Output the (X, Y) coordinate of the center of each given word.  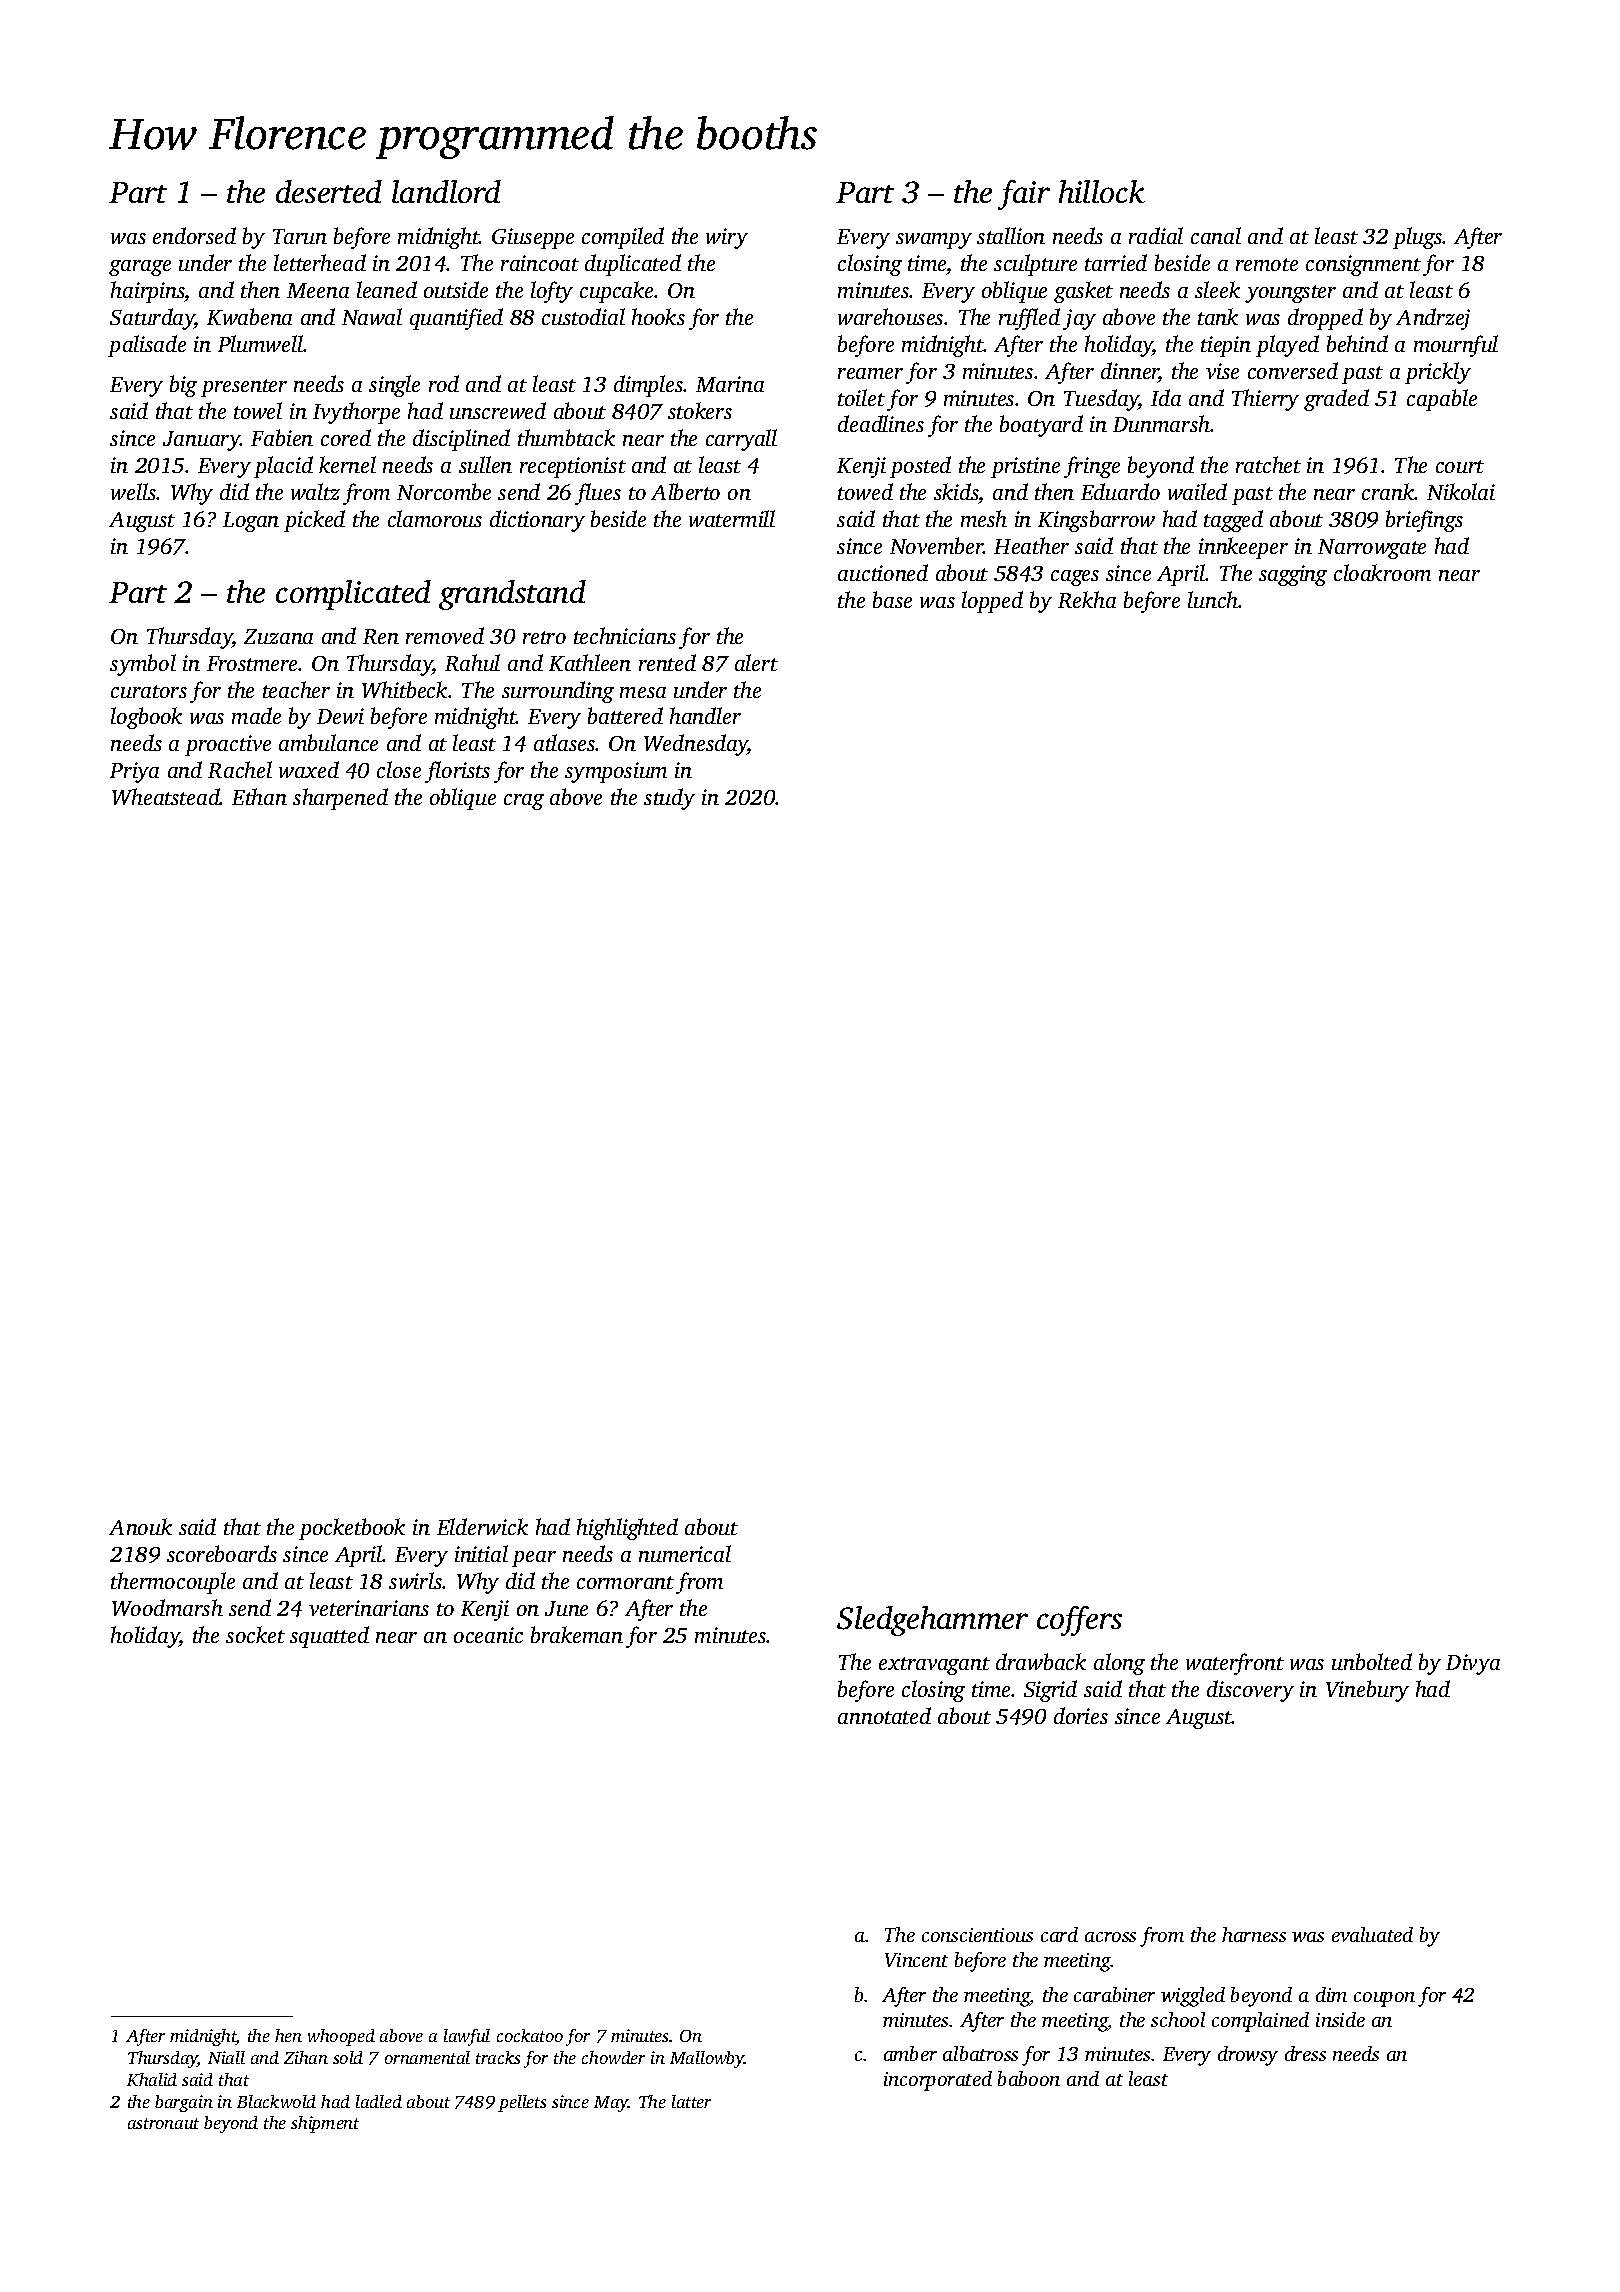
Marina (730, 384)
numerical (685, 1553)
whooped (341, 2037)
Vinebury (1367, 1691)
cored (346, 437)
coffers (1079, 1621)
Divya (1473, 1664)
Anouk (140, 1526)
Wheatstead (166, 796)
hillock (1102, 191)
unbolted (1372, 1661)
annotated (884, 1715)
